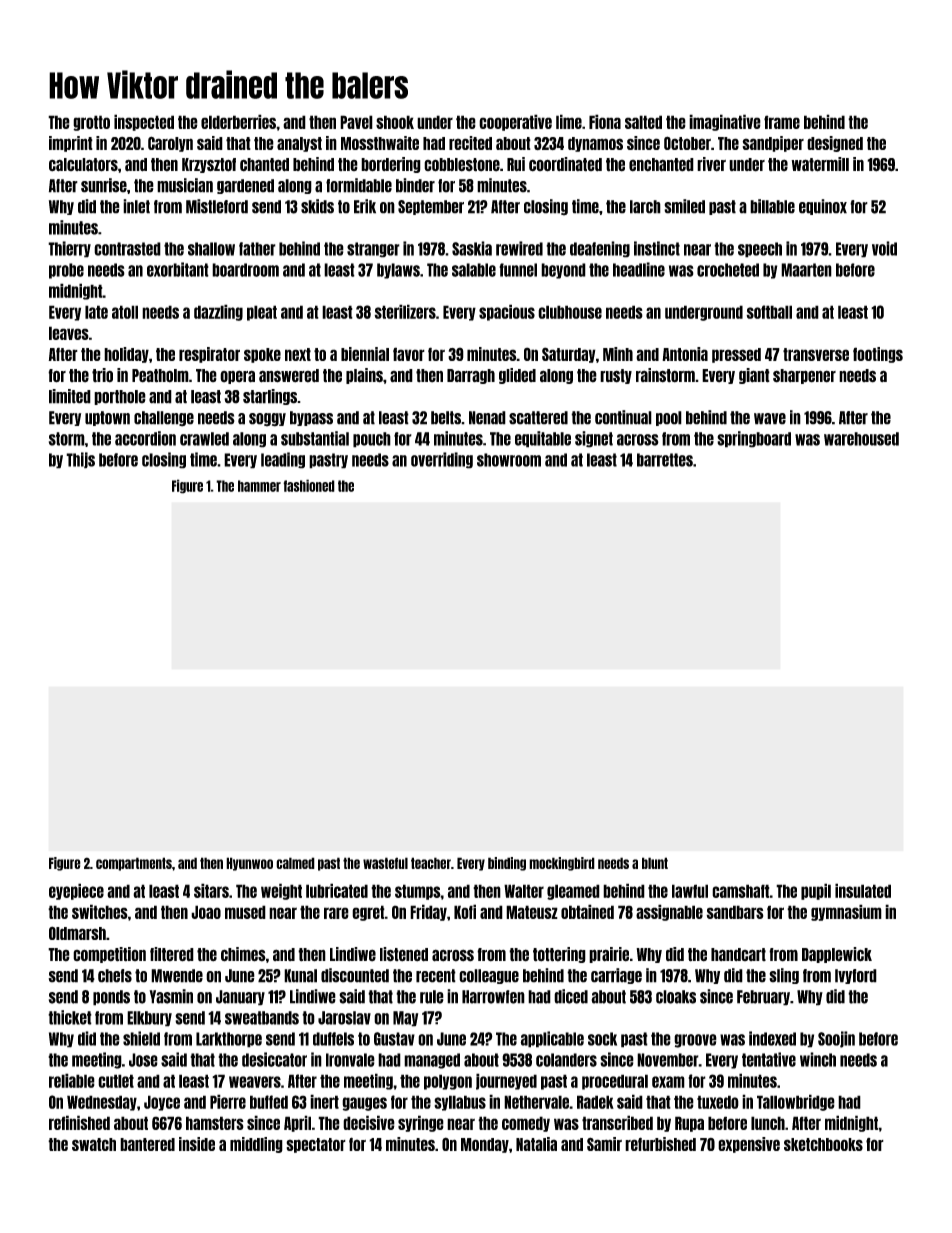 This screenshot has height=1233, width=952. Describe the element at coordinates (639, 269) in the screenshot. I see `headline` at that location.
